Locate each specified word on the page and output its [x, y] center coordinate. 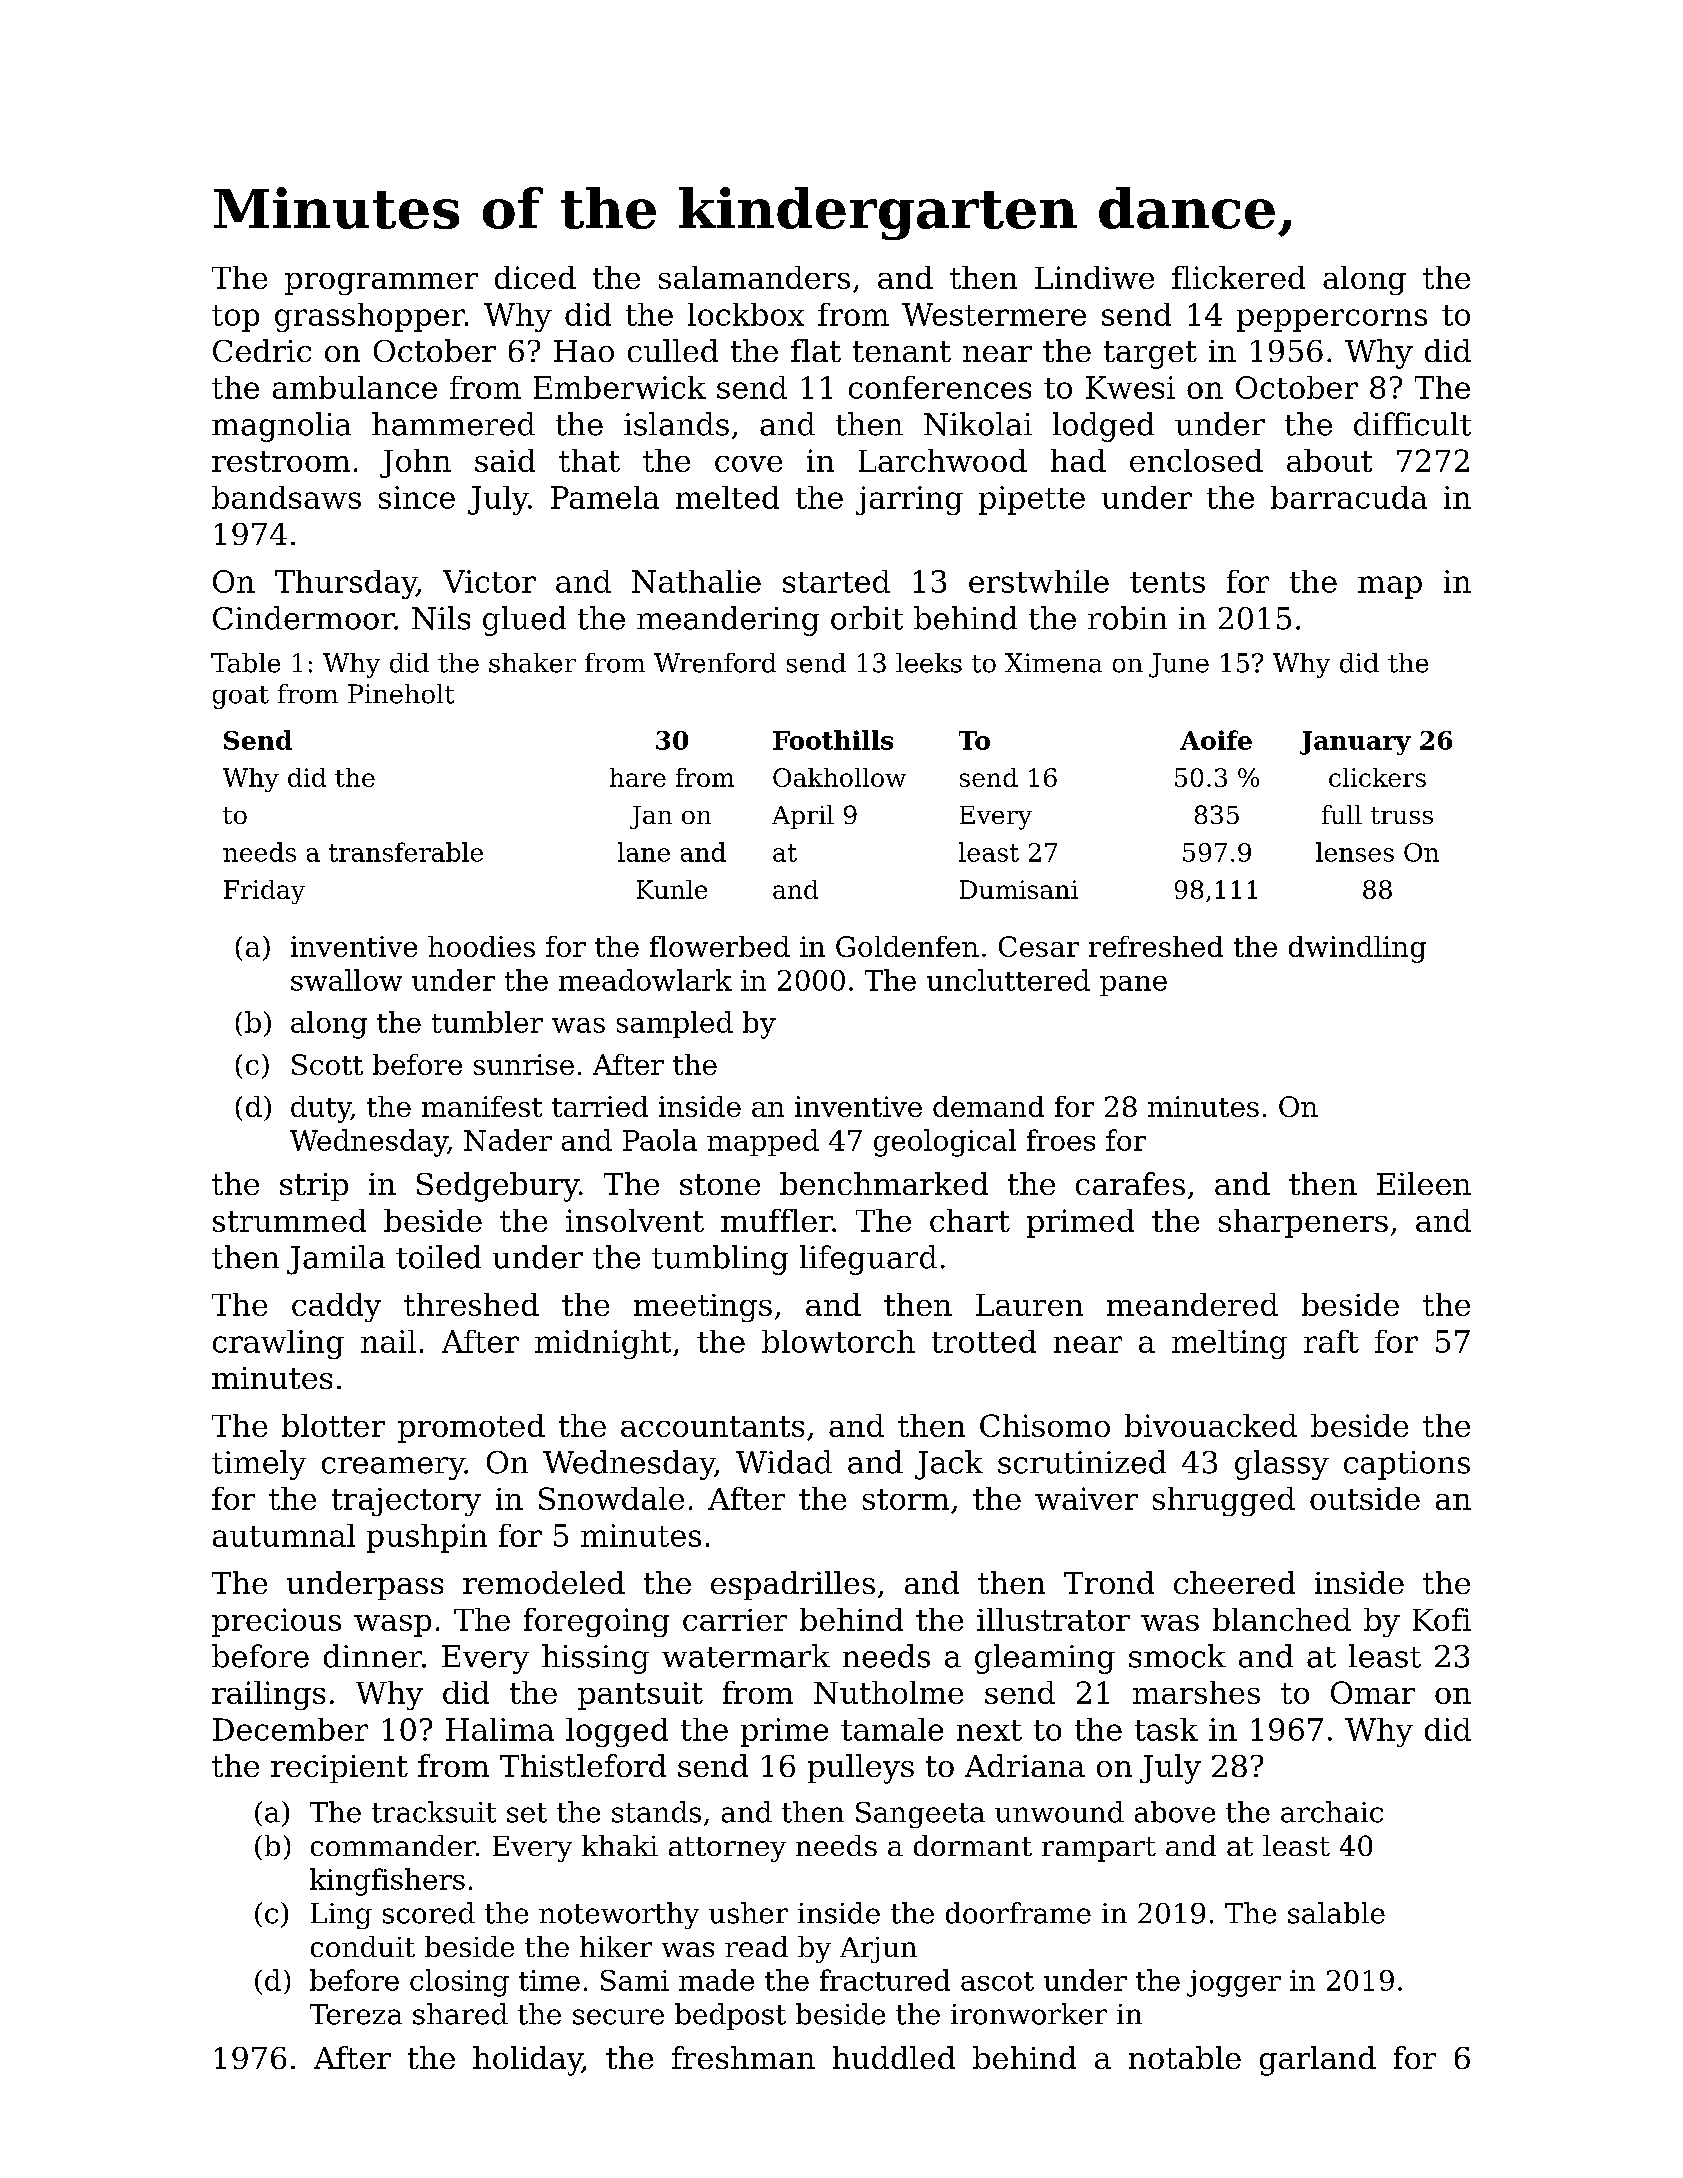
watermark [746, 1656]
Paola [660, 1140]
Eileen [1424, 1183]
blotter [333, 1425]
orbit [867, 618]
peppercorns [1332, 320]
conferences [940, 387]
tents [1167, 582]
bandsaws [286, 497]
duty [321, 1109]
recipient [339, 1769]
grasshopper [370, 317]
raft [1331, 1341]
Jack [949, 1465]
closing [459, 1983]
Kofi [1442, 1619]
